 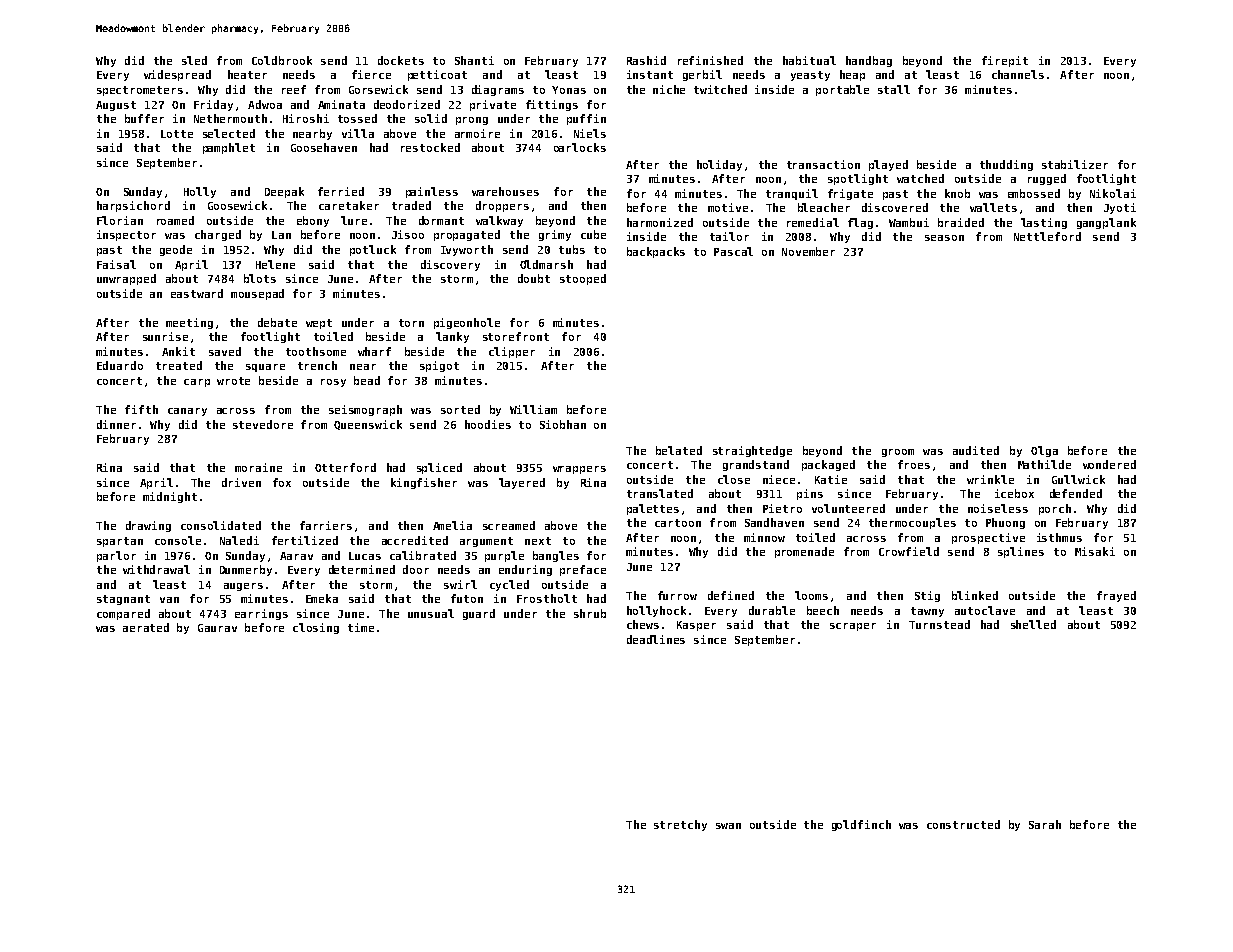 What do you see at coordinates (728, 826) in the document?
I see `swan` at bounding box center [728, 826].
